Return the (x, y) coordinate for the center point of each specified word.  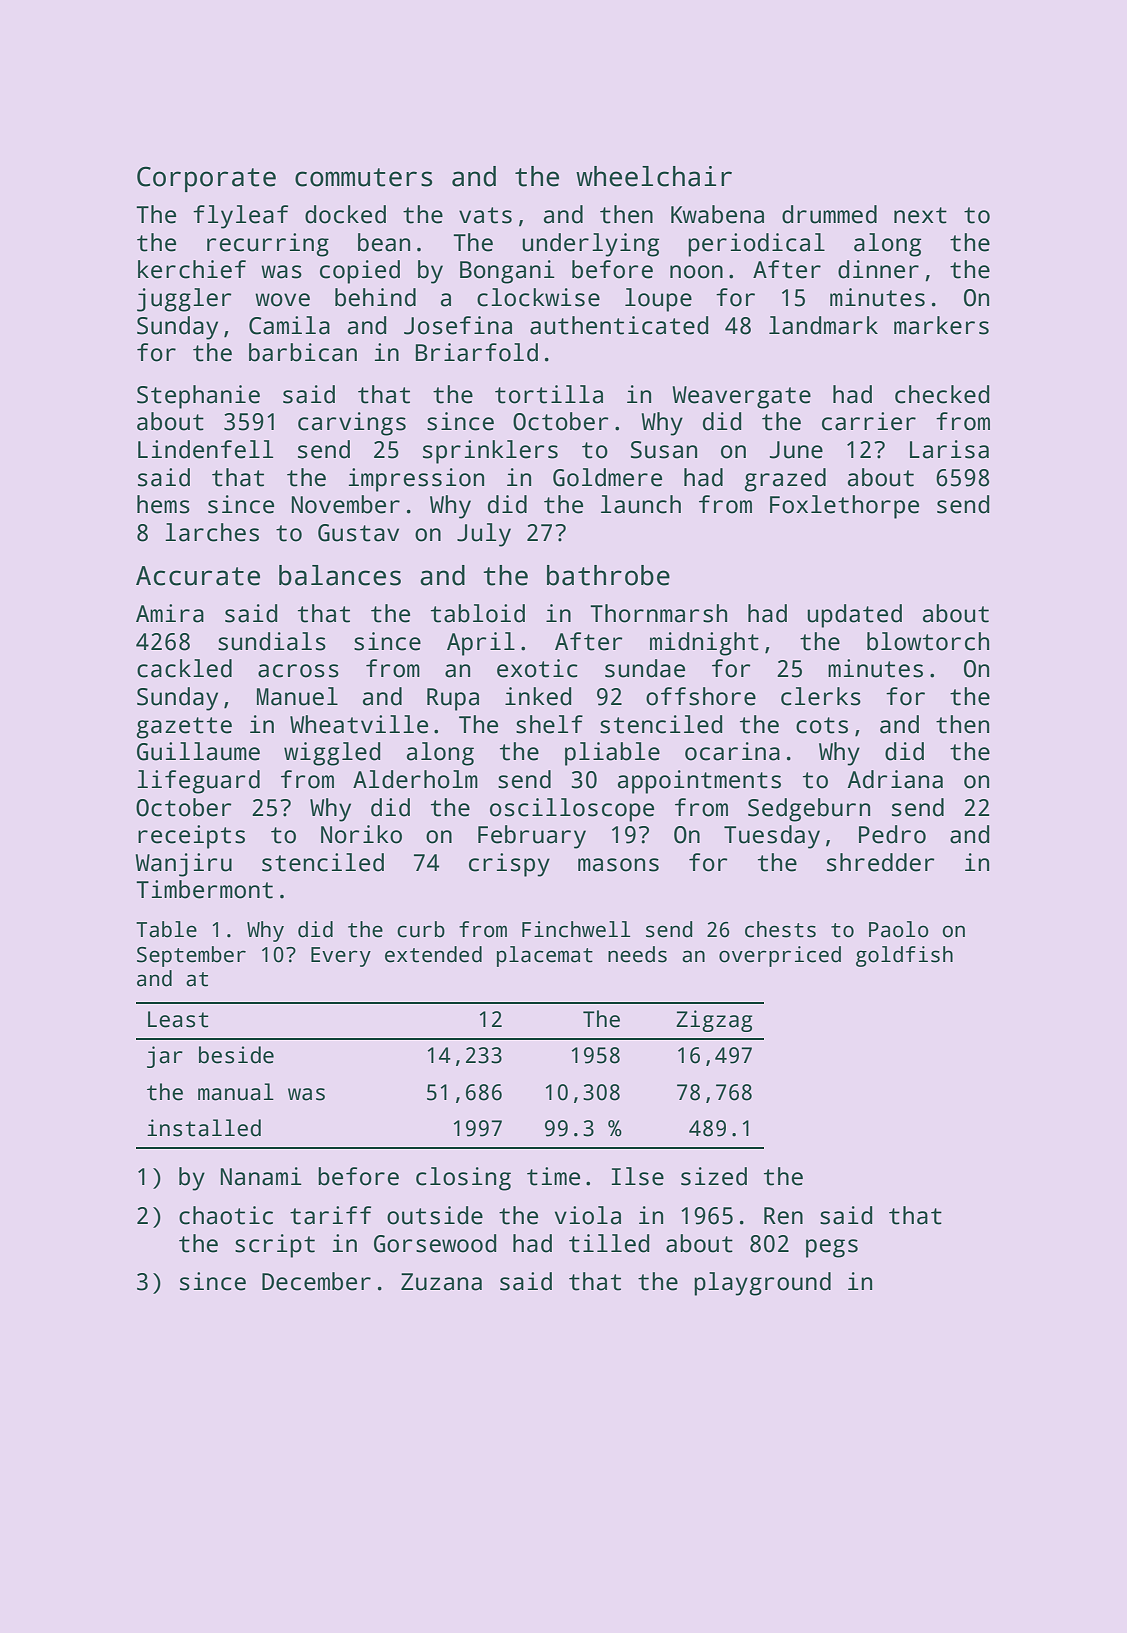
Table (166, 929)
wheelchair (654, 176)
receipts (191, 837)
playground (762, 1284)
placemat (545, 956)
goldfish (904, 956)
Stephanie (198, 397)
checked (942, 394)
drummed (829, 214)
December (316, 1281)
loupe (658, 300)
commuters (363, 177)
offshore (701, 696)
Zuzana (441, 1282)
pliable (612, 754)
